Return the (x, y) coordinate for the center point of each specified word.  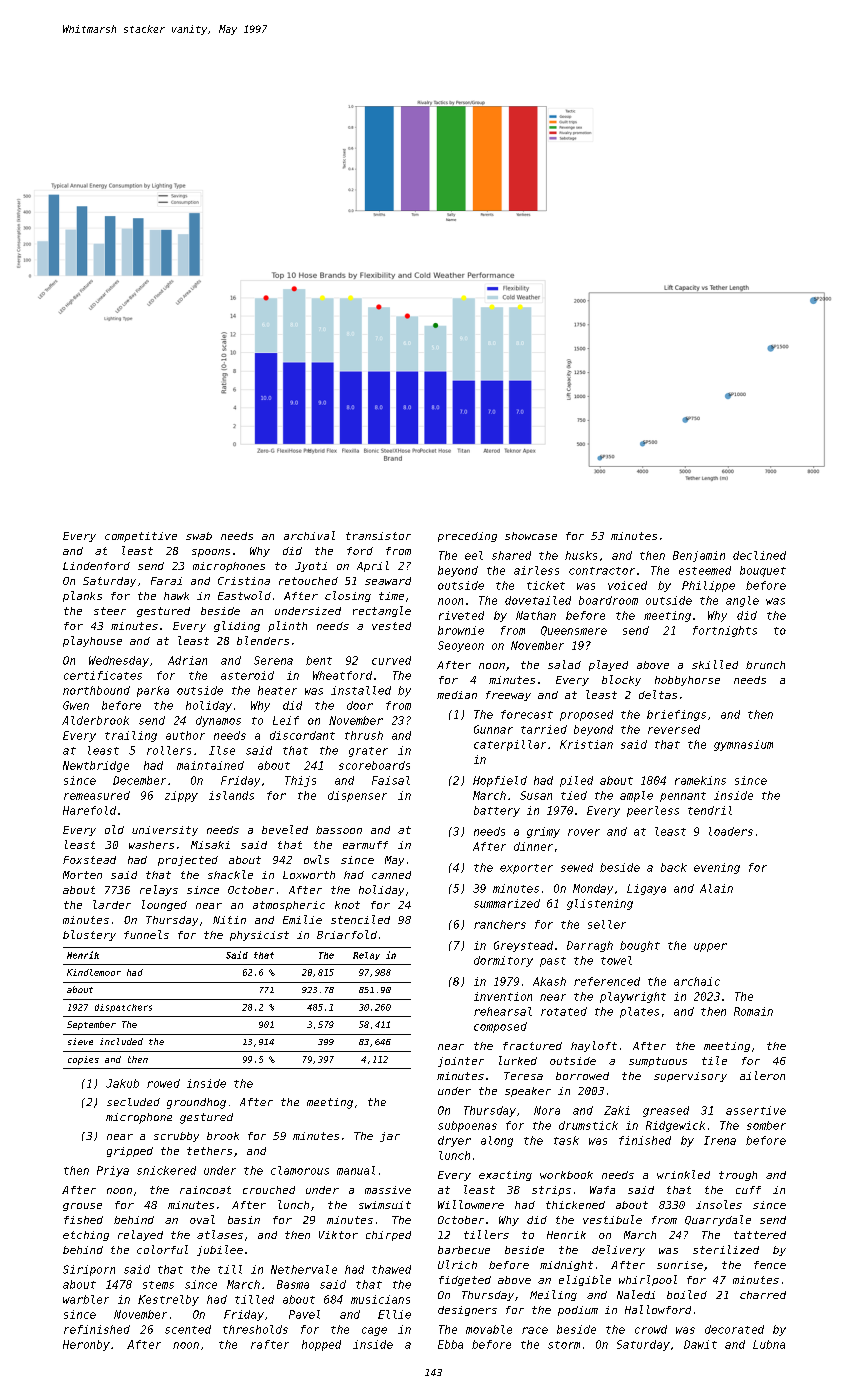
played (608, 665)
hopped (321, 1345)
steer (110, 611)
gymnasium (743, 745)
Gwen (76, 705)
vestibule (612, 1219)
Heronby (86, 1345)
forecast (527, 714)
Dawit (700, 1344)
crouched (269, 1190)
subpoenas (467, 1126)
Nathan (536, 615)
